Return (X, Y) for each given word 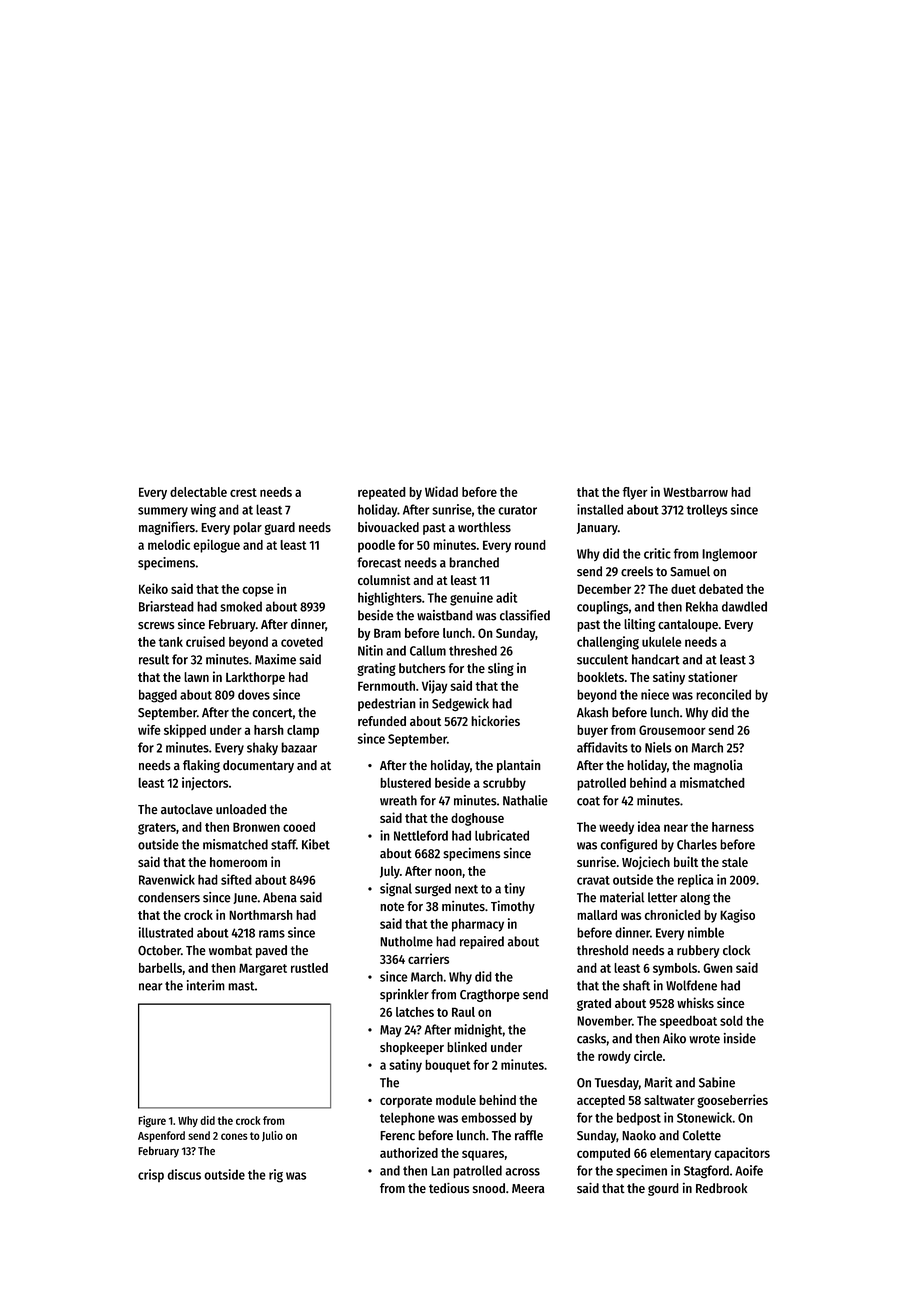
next (466, 889)
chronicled (673, 914)
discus (184, 1174)
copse (258, 591)
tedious (449, 1188)
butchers (422, 668)
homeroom (238, 862)
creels (637, 571)
